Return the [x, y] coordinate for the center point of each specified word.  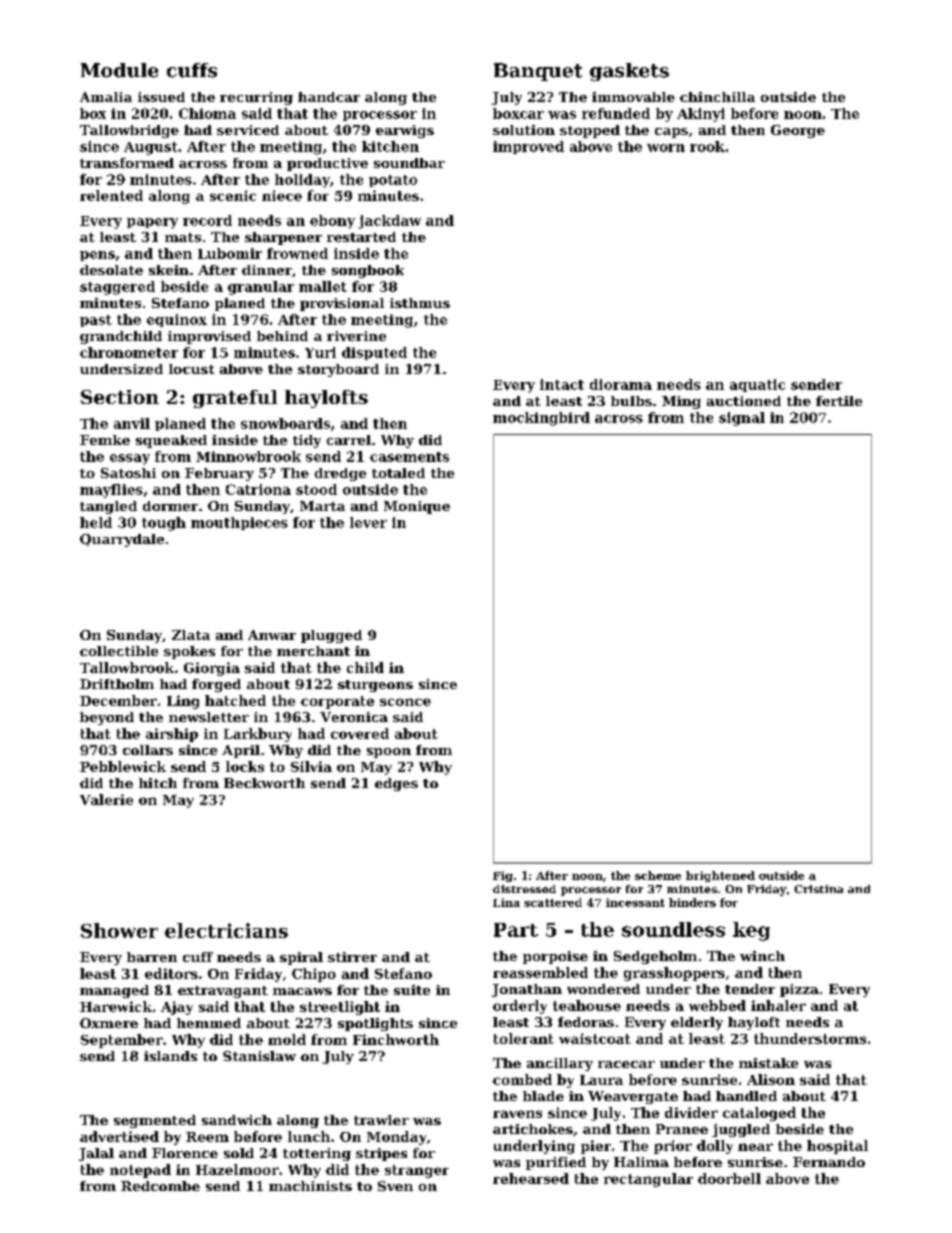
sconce [405, 702]
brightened [720, 876]
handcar [329, 97]
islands [170, 1056]
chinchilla [717, 97]
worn [666, 148]
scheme [658, 875]
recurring [256, 98]
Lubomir [230, 253]
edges [396, 784]
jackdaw [389, 222]
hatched [235, 700]
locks [245, 766]
